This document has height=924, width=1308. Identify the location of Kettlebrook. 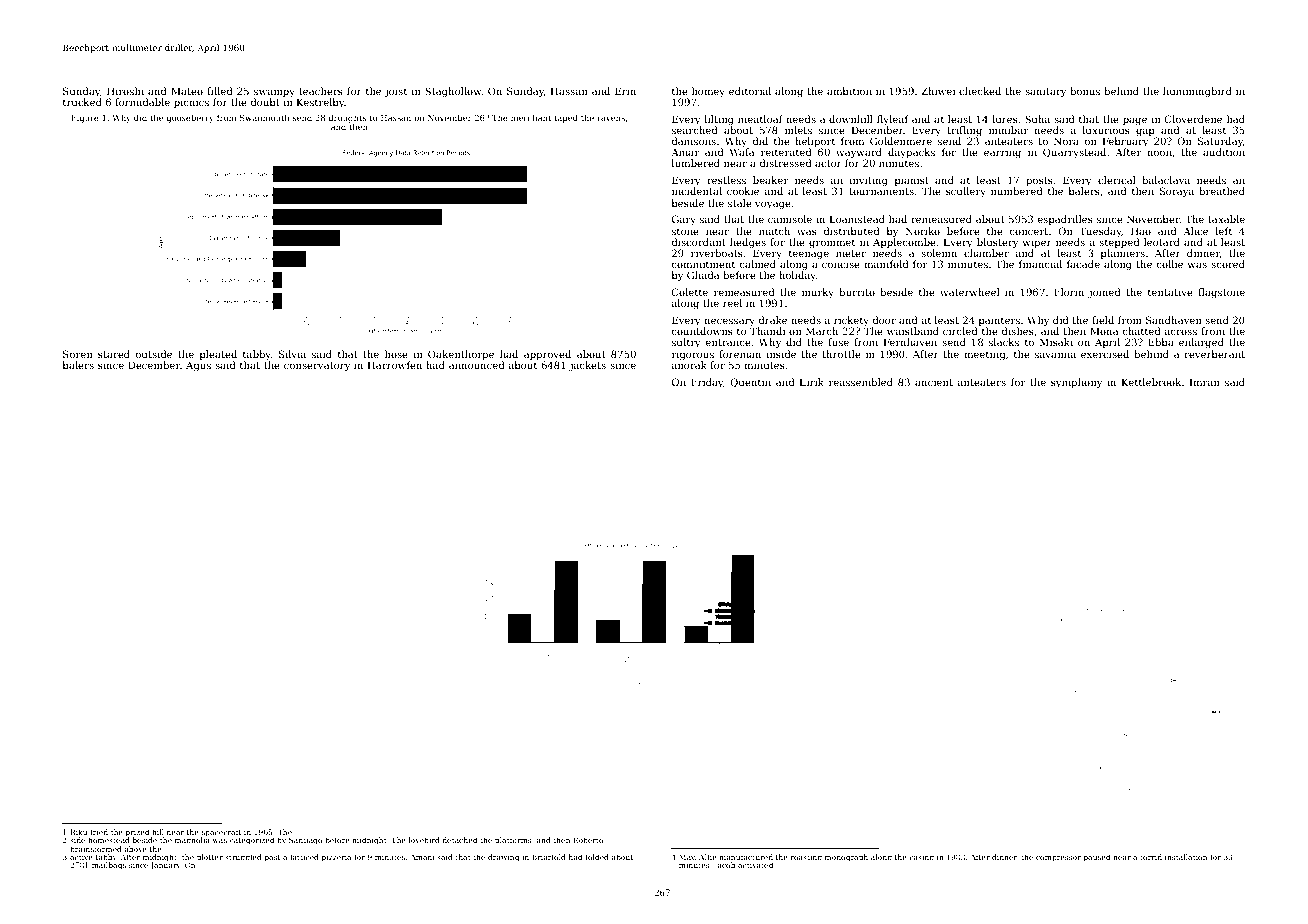
(1151, 382).
